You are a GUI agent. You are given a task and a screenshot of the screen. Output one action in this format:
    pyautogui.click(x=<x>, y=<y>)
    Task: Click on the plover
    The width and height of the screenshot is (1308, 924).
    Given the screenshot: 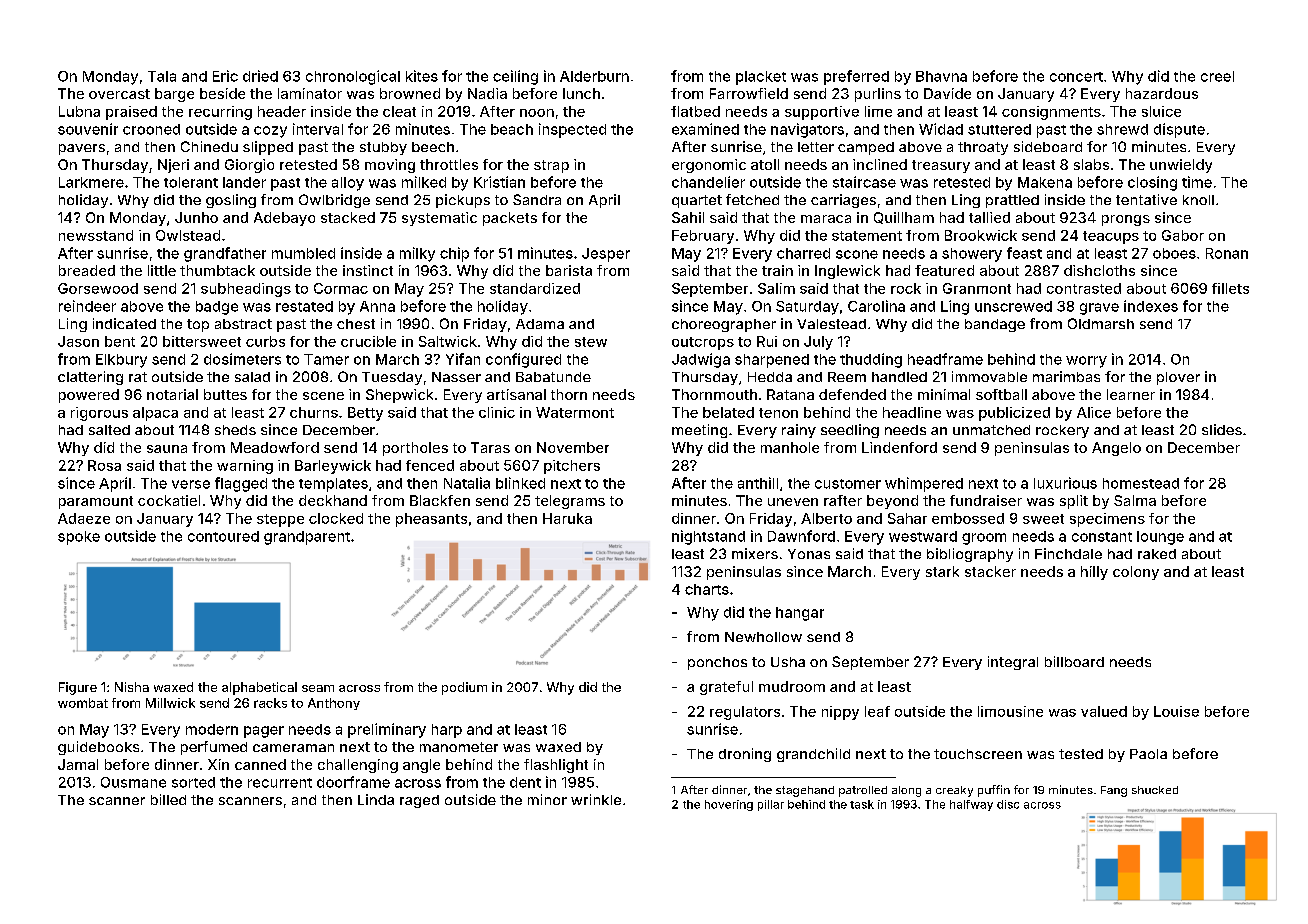 What is the action you would take?
    pyautogui.click(x=1178, y=378)
